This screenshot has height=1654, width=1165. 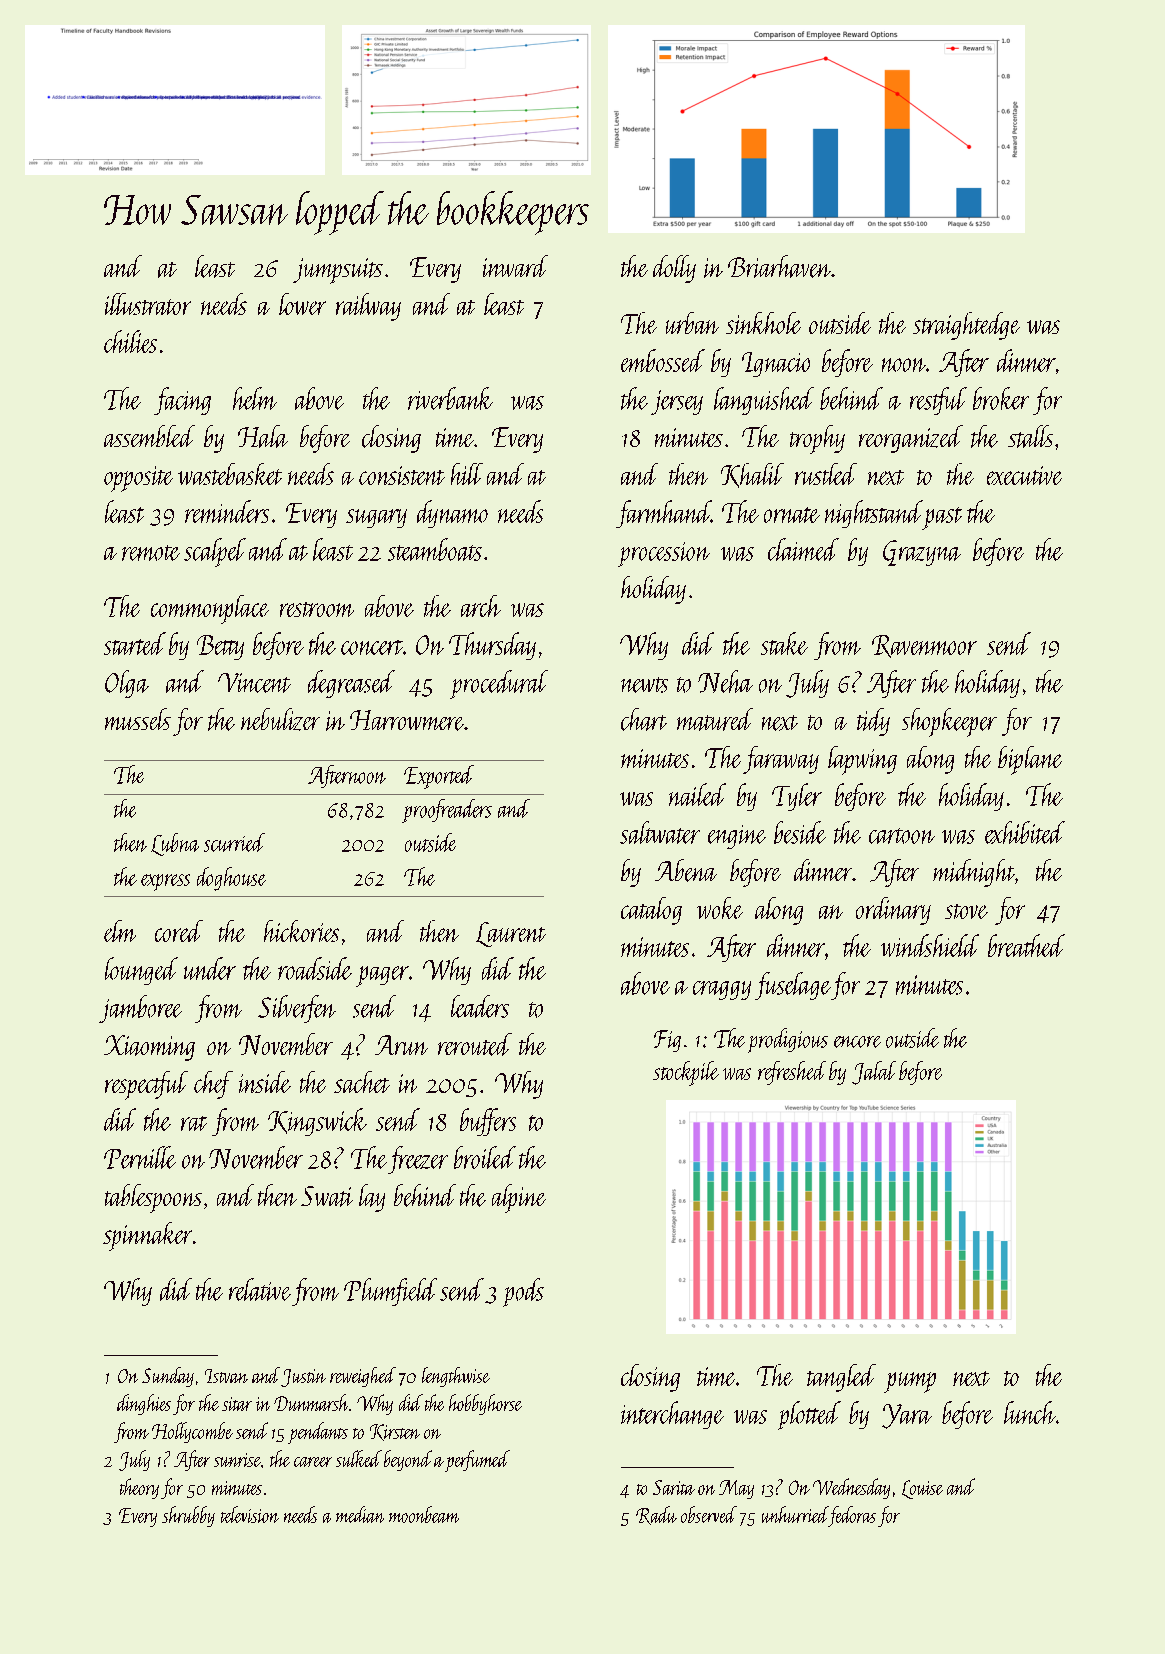 What do you see at coordinates (841, 1378) in the screenshot?
I see `tangled` at bounding box center [841, 1378].
